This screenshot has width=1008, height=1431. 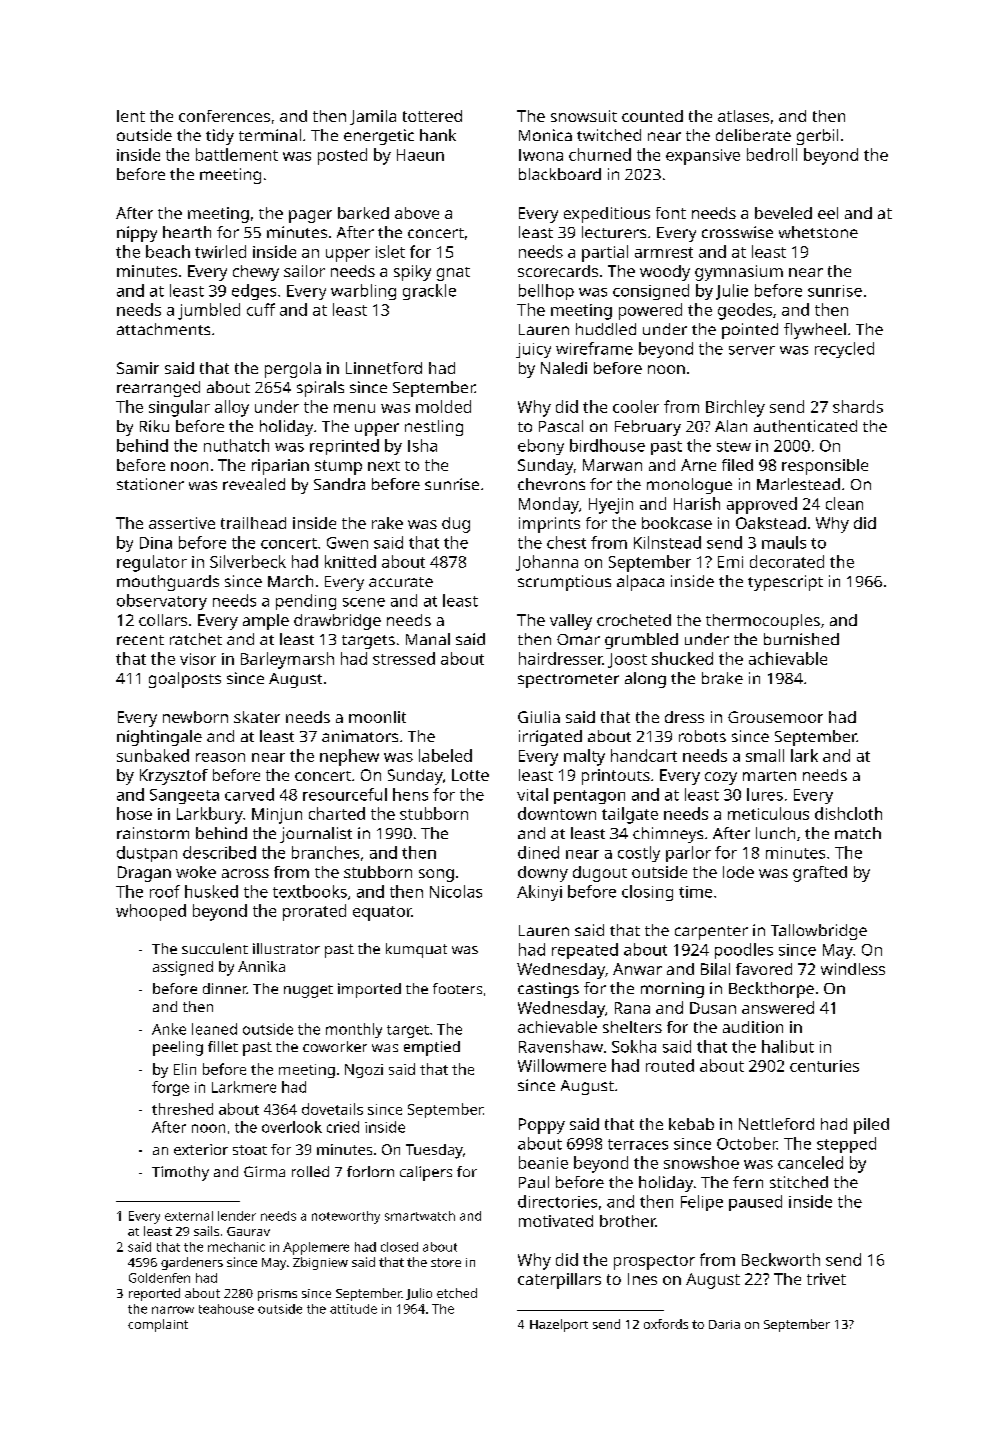 I want to click on Gwen, so click(x=347, y=543).
